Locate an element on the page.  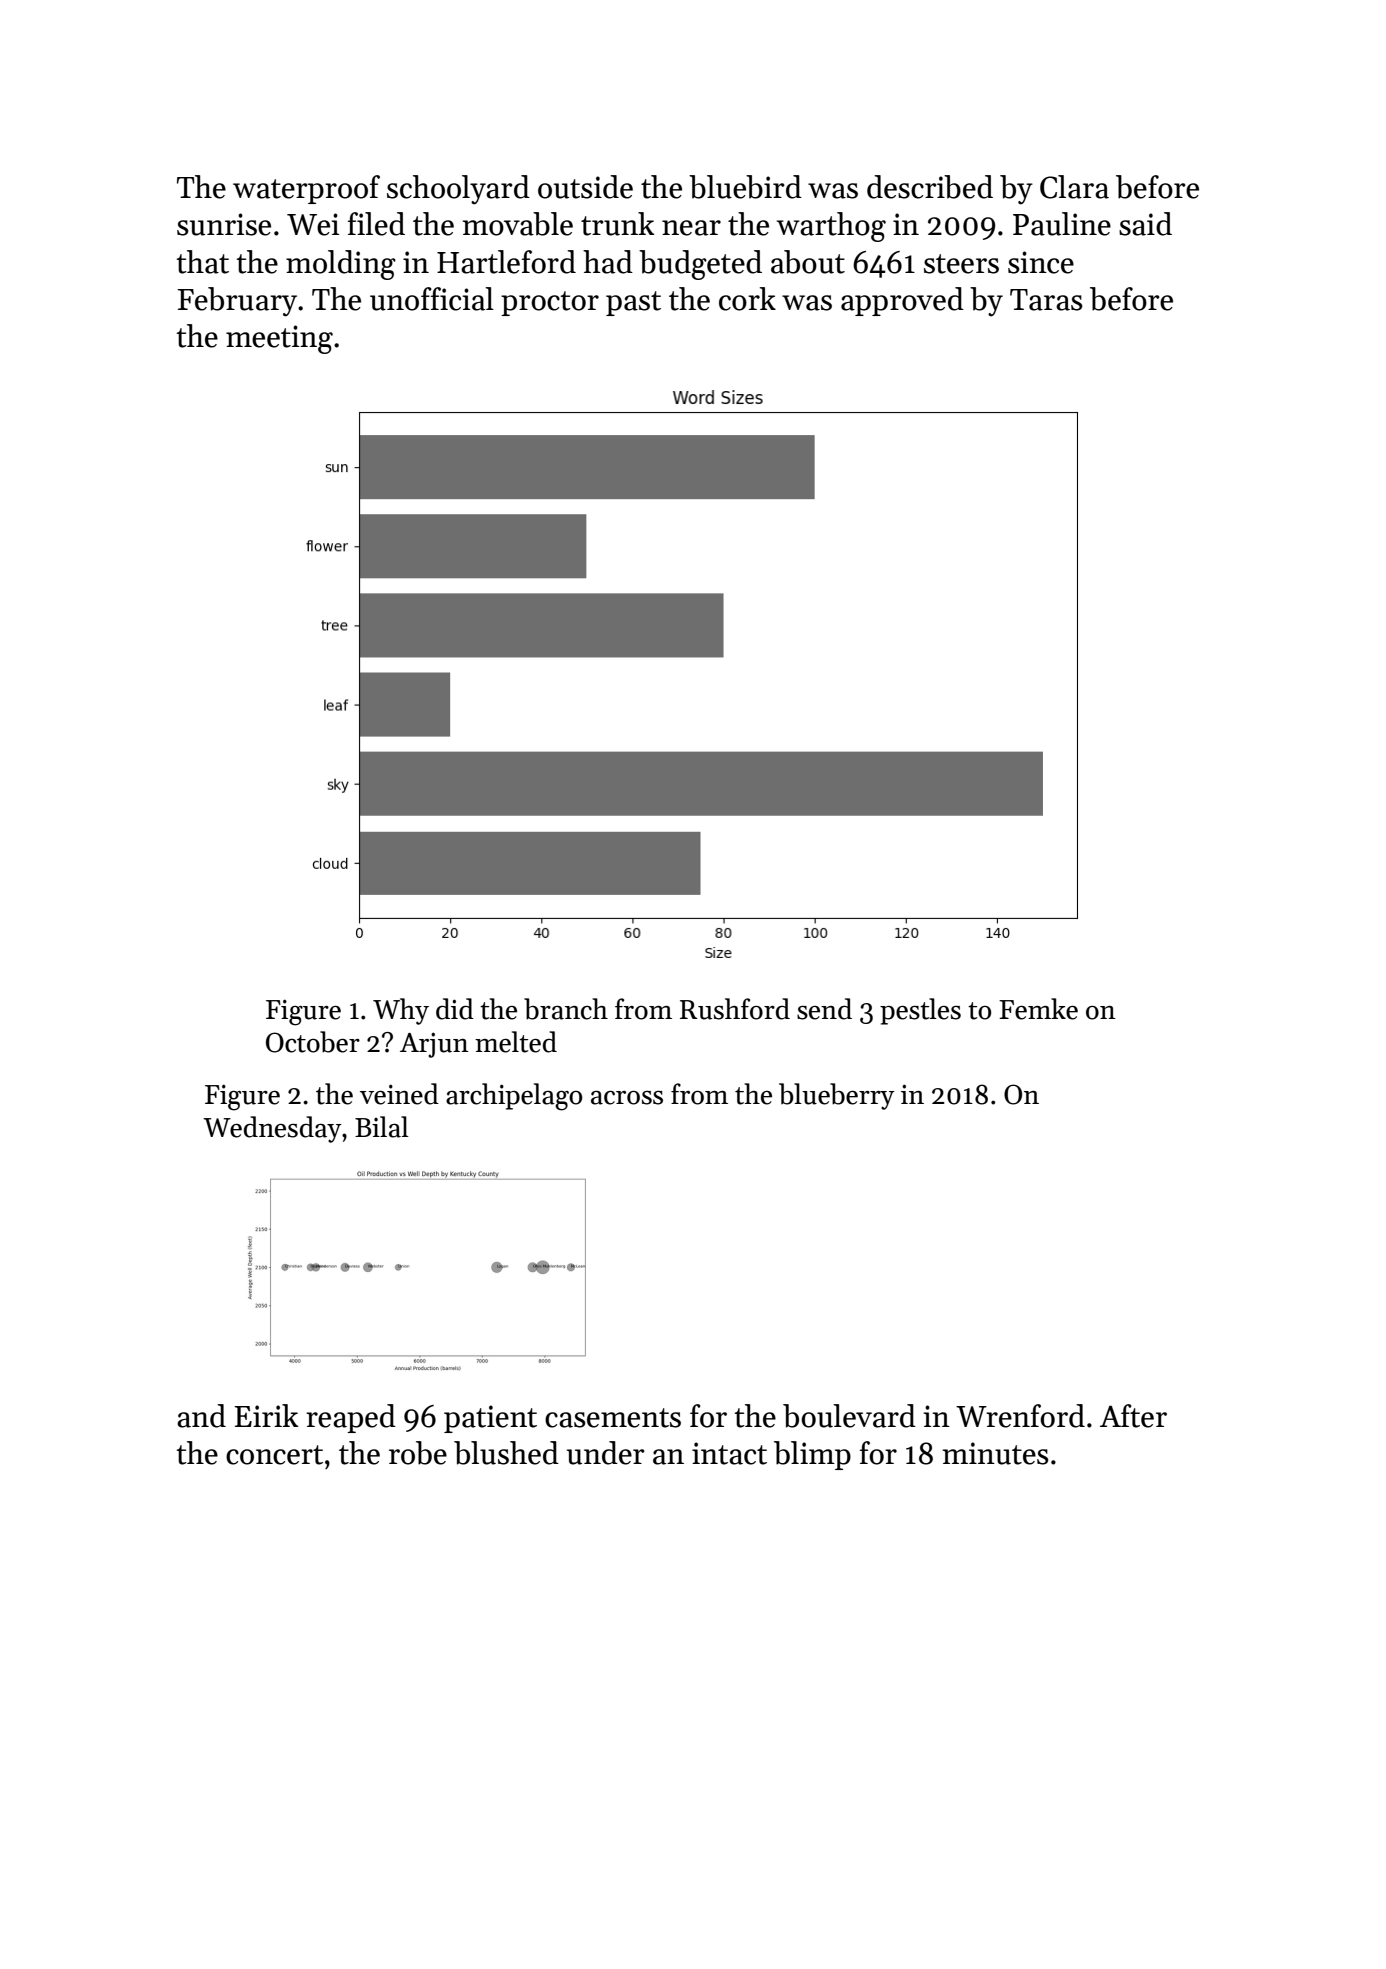
said is located at coordinates (1145, 224).
